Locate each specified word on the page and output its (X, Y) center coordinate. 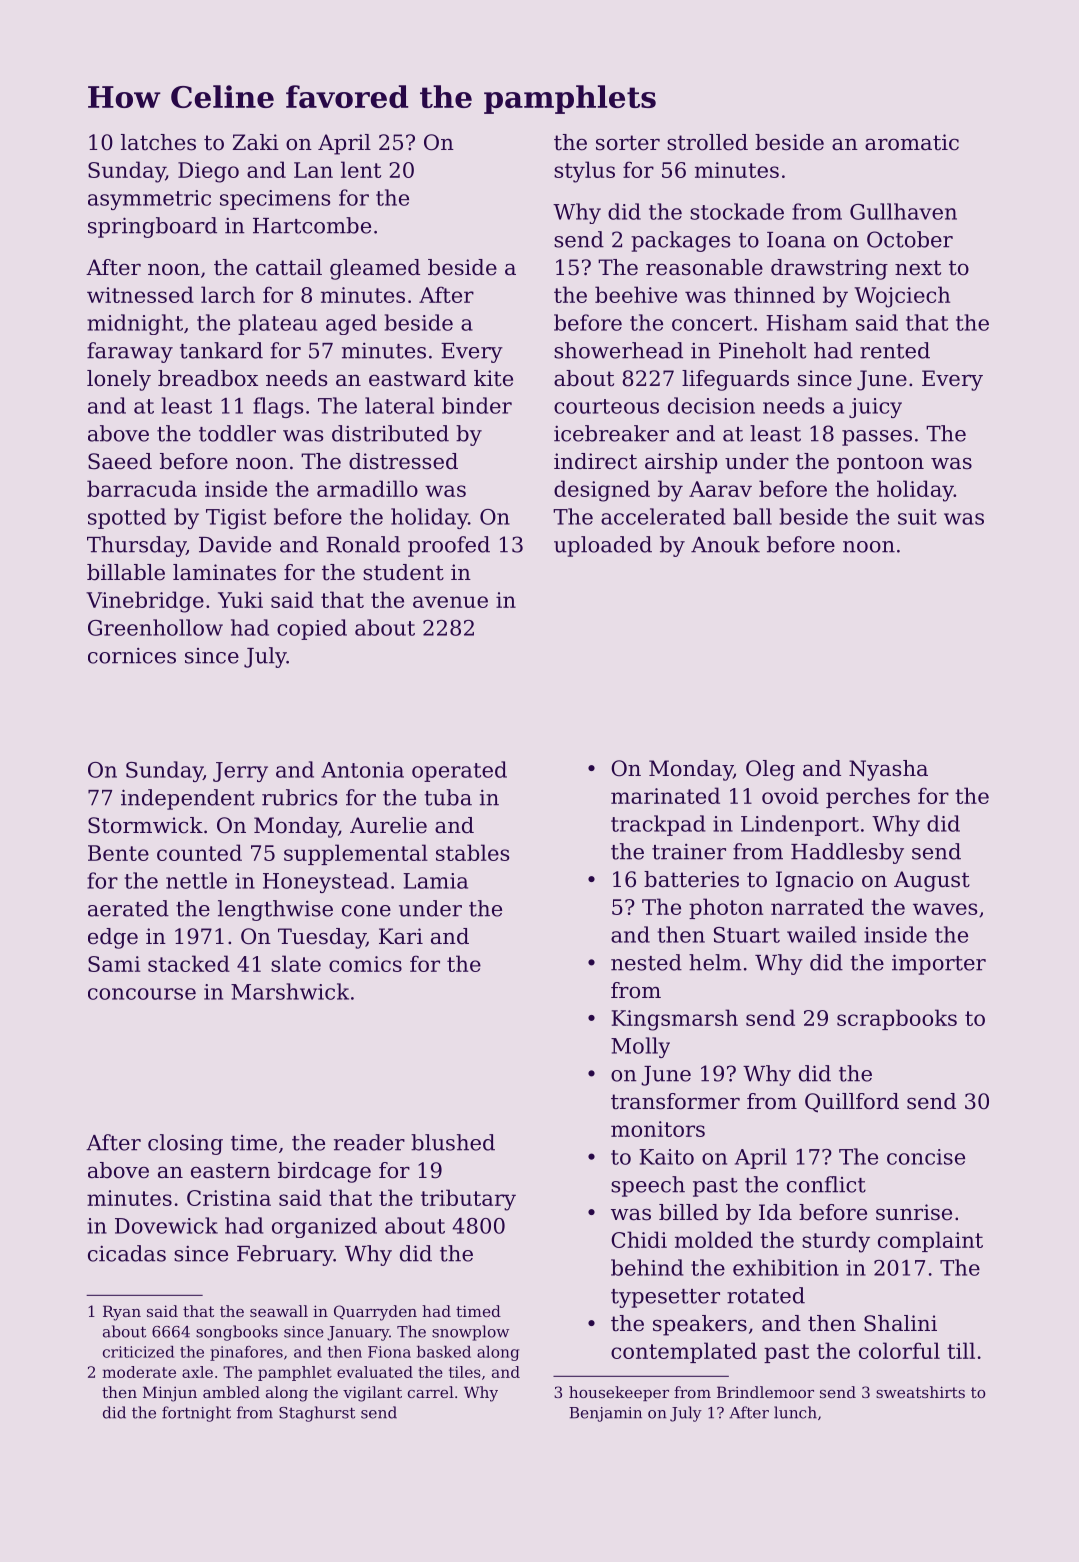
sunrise (914, 1212)
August (932, 881)
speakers (700, 1325)
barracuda (142, 488)
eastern (230, 1171)
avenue (450, 602)
